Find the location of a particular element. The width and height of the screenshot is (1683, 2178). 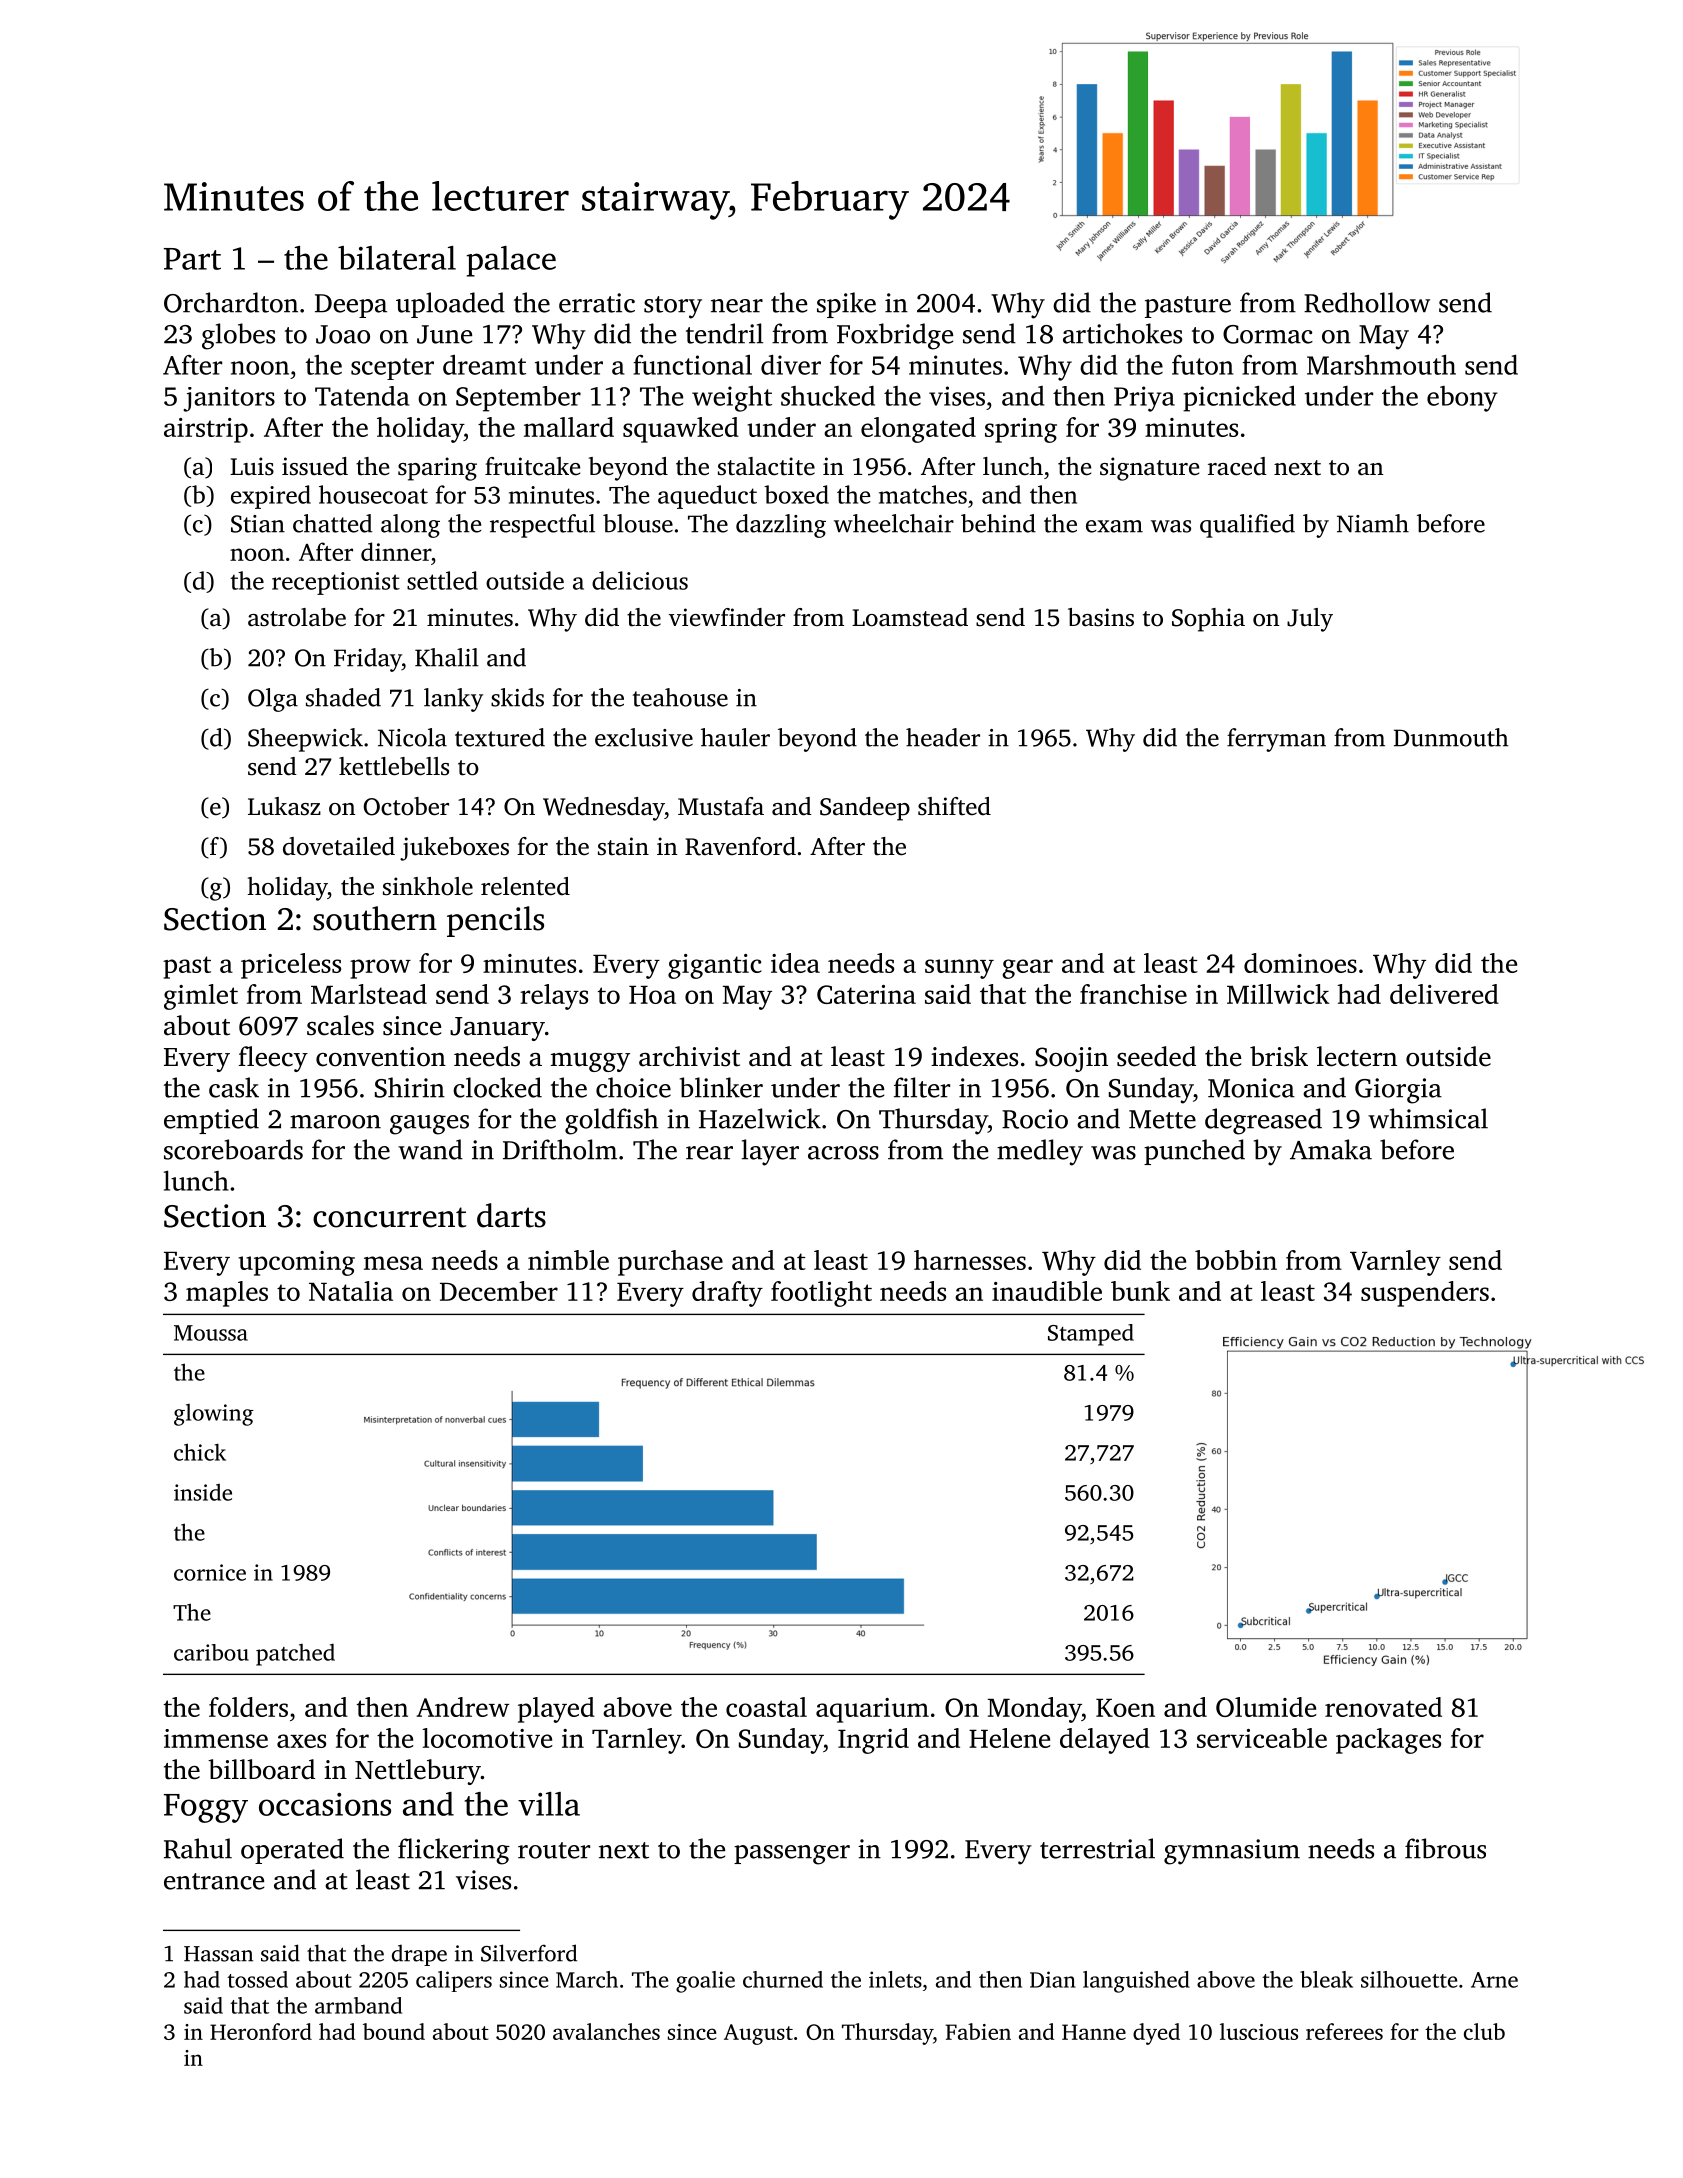

artichokes is located at coordinates (1122, 333).
